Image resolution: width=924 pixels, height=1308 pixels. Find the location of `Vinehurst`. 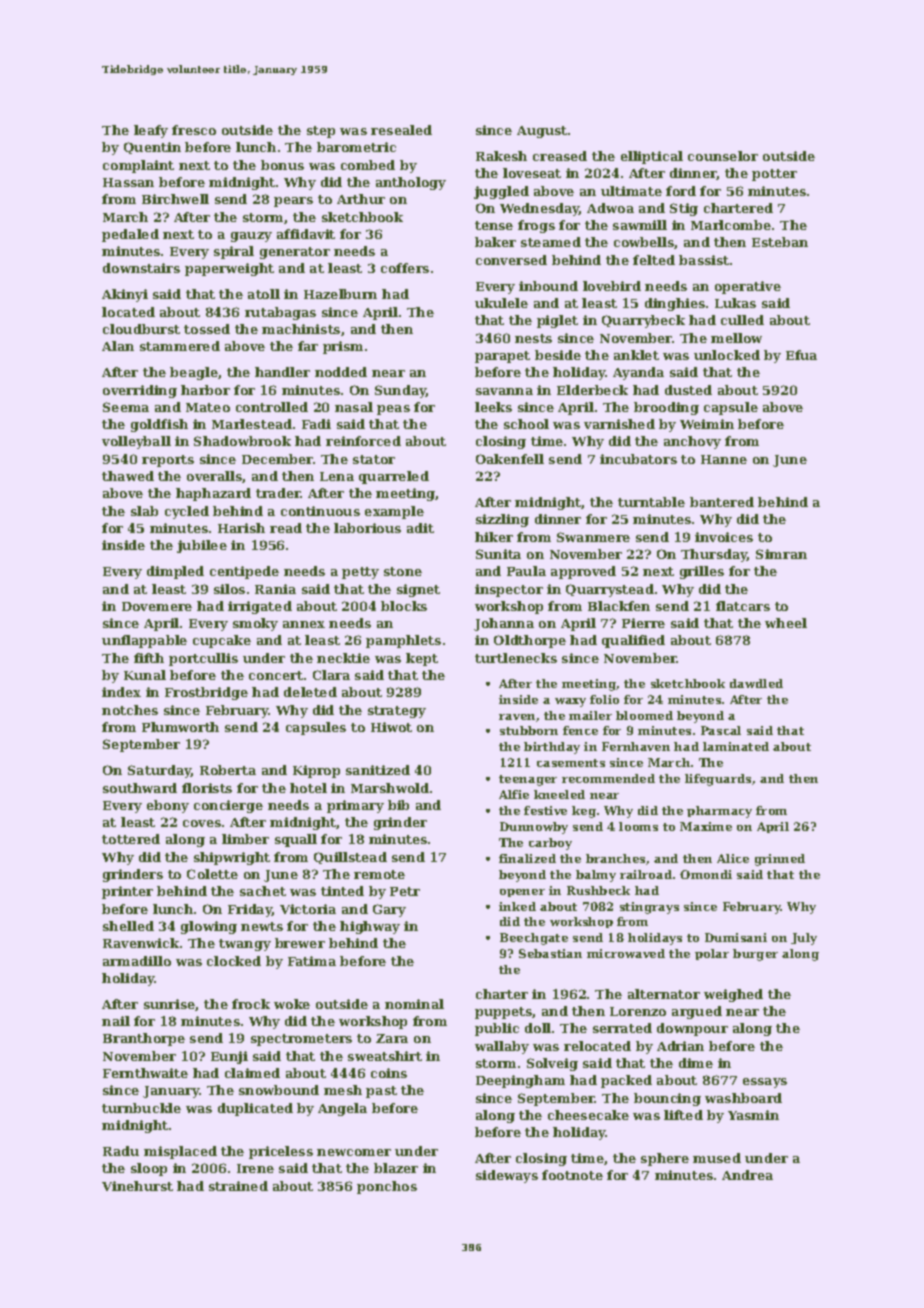

Vinehurst is located at coordinates (137, 1186).
